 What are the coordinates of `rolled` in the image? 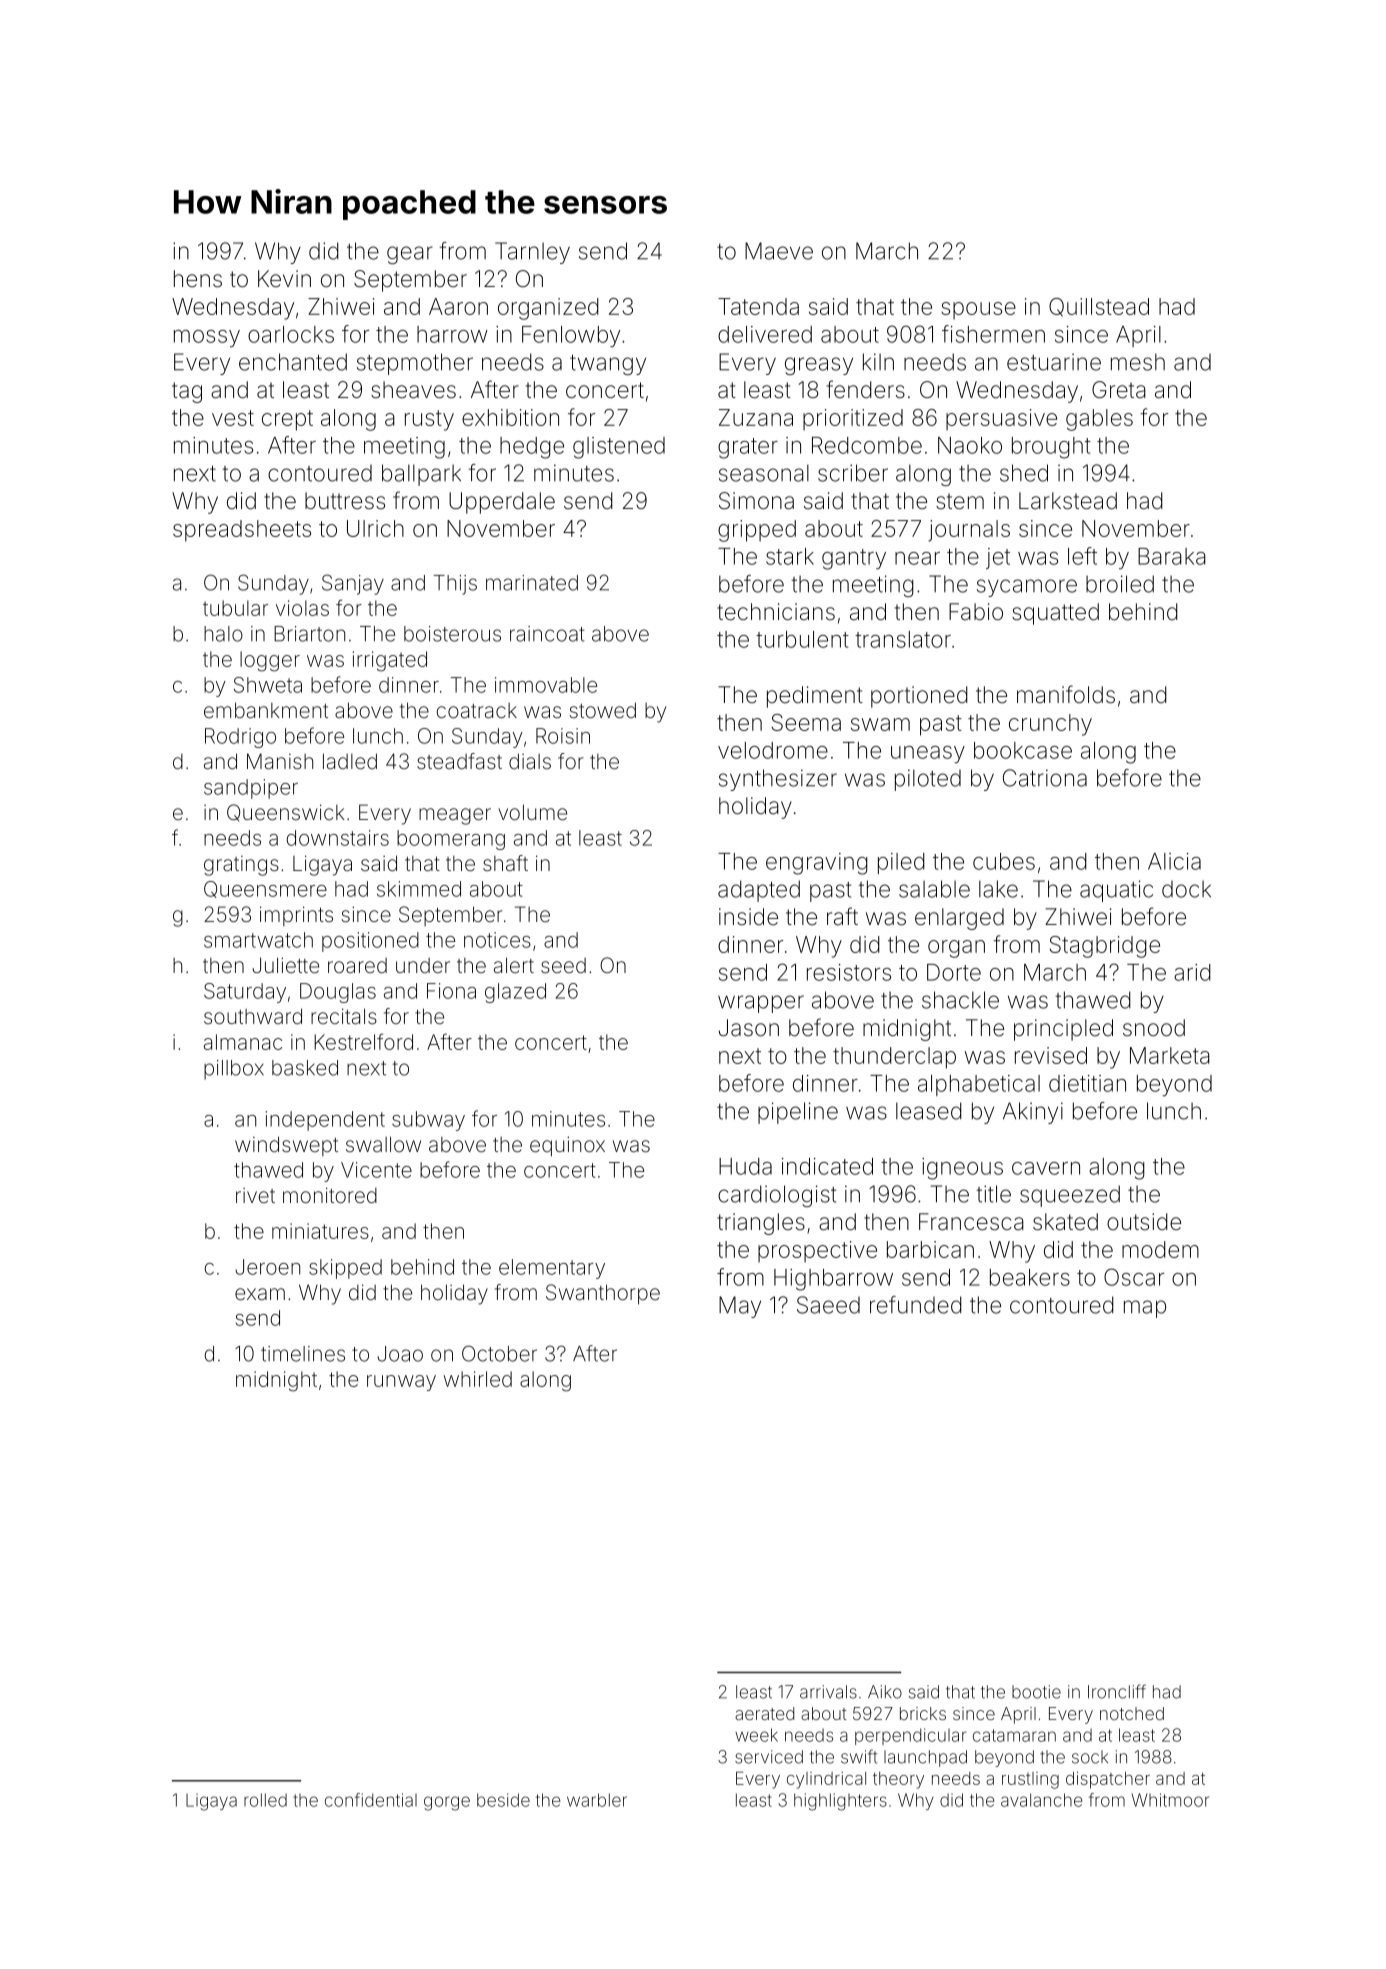 It's located at (265, 1800).
